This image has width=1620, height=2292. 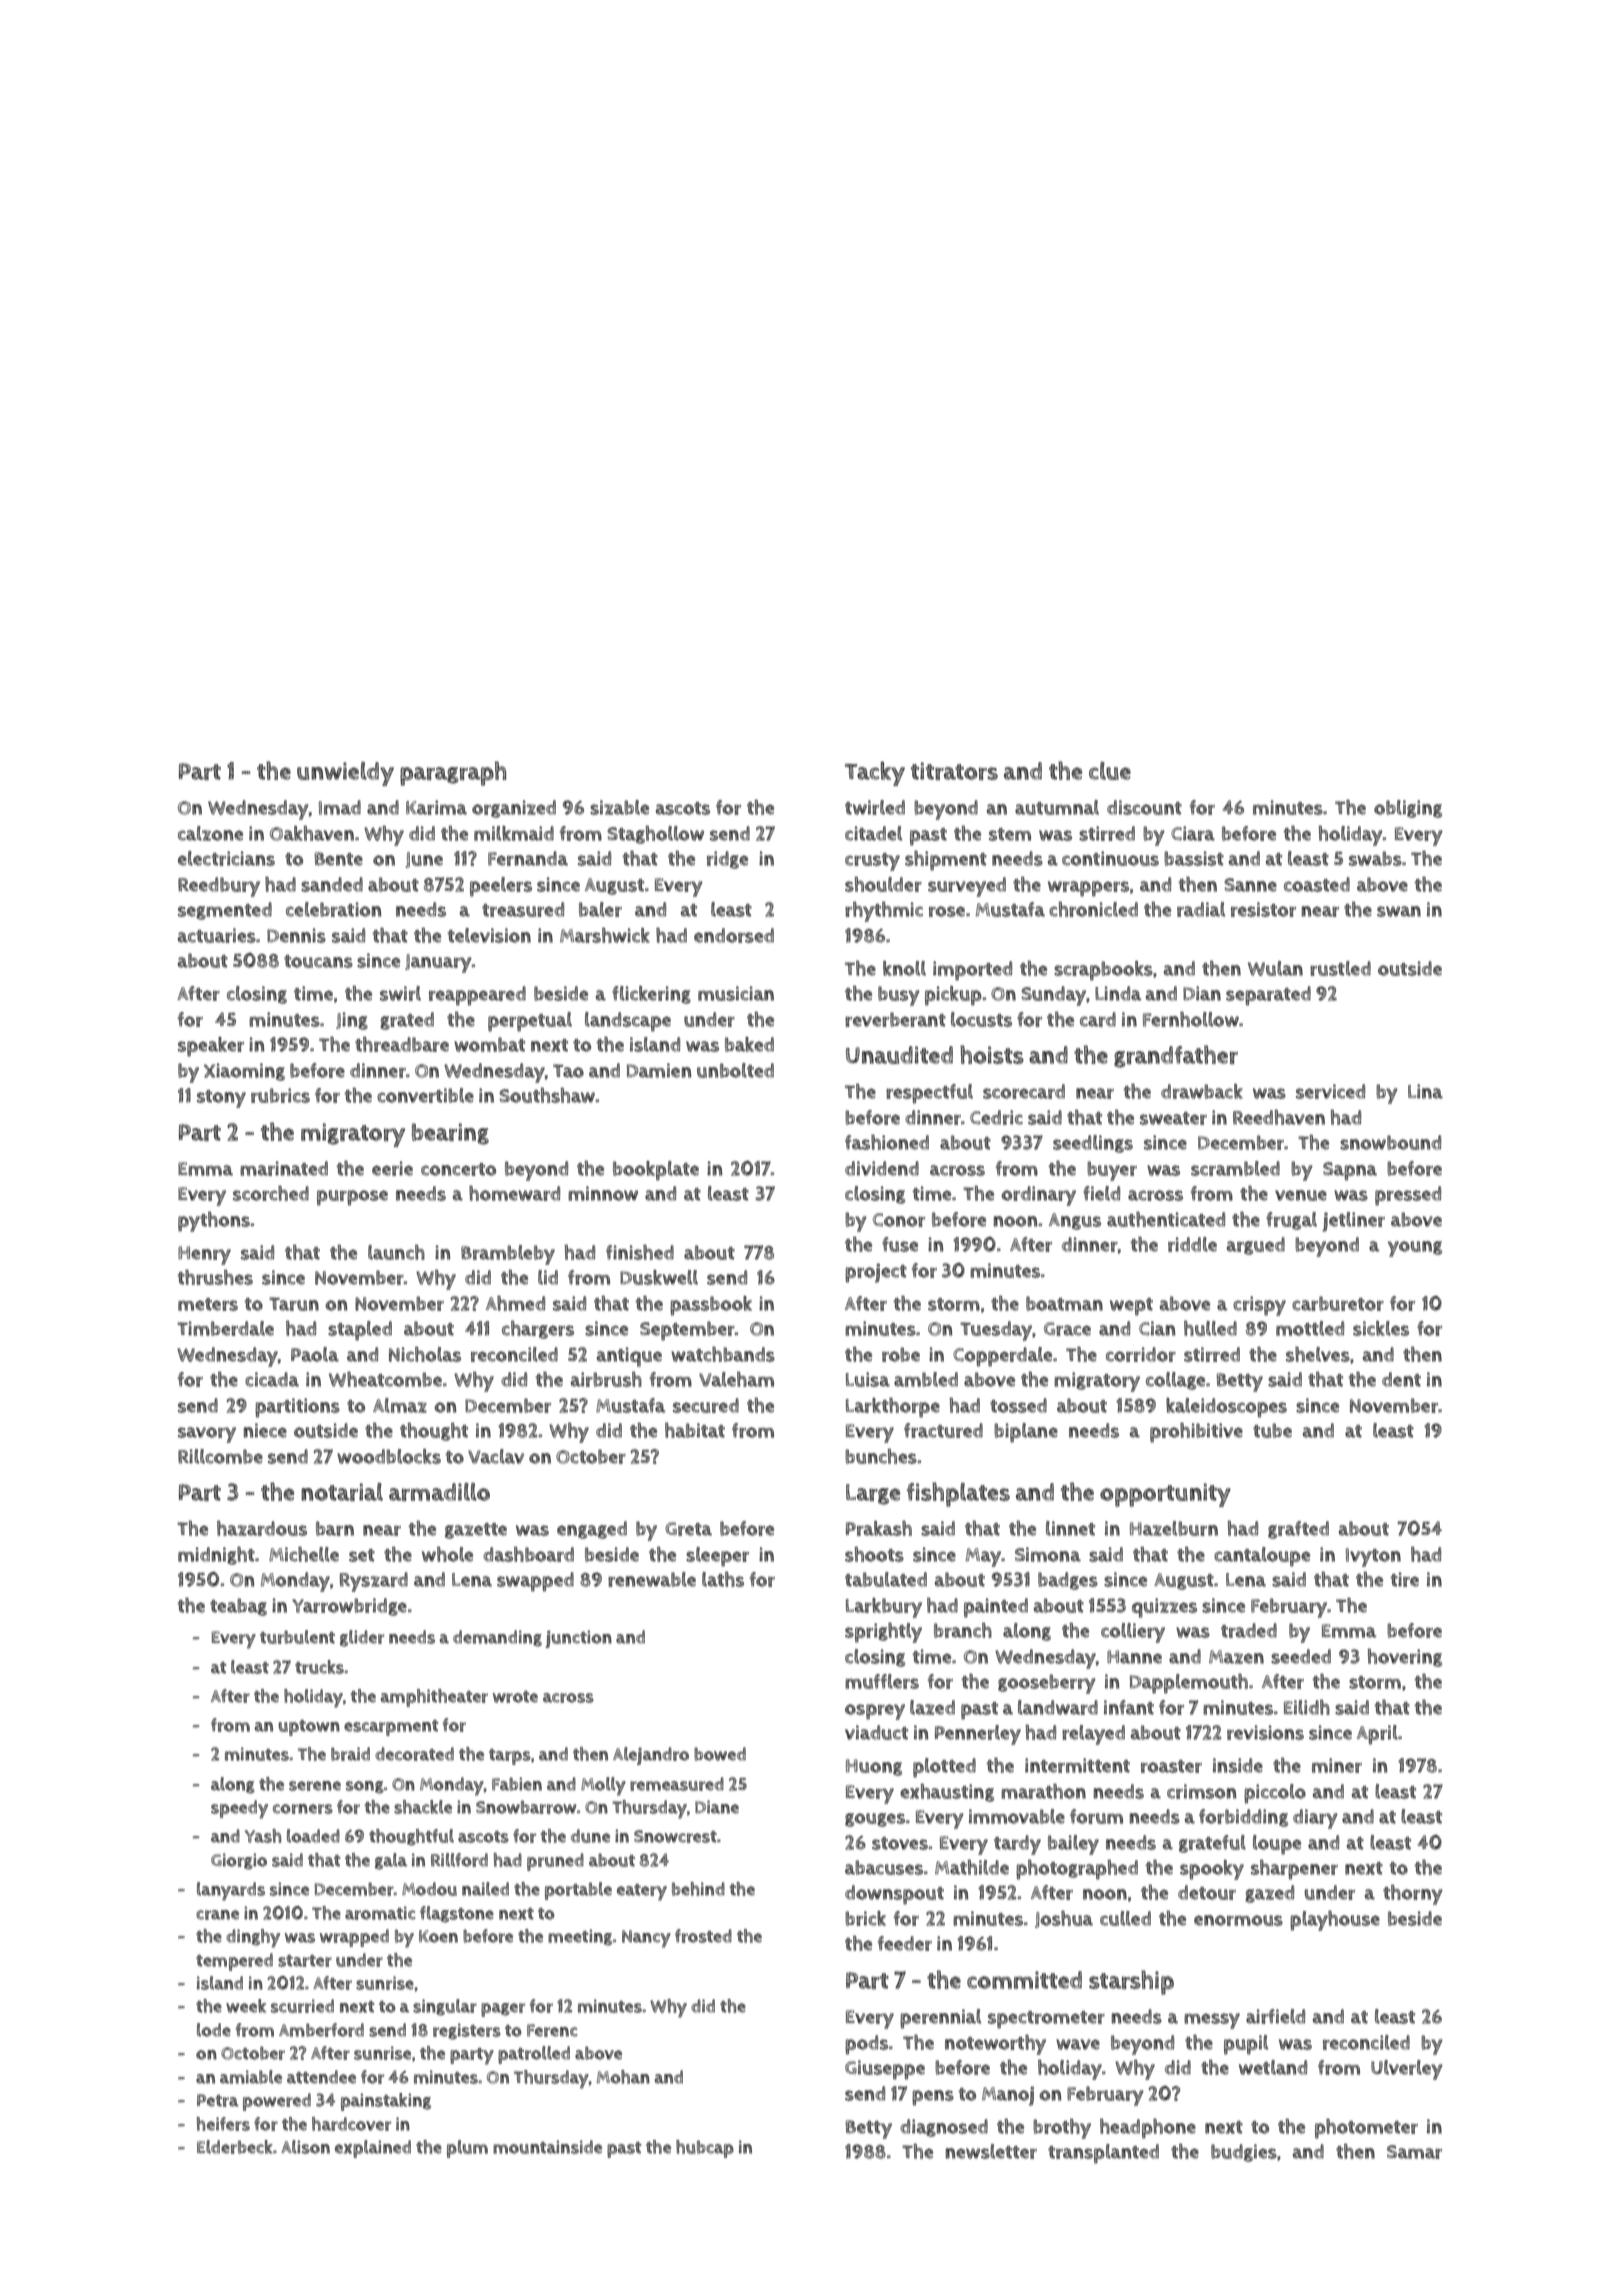 I want to click on Elderbeck, so click(x=235, y=2147).
